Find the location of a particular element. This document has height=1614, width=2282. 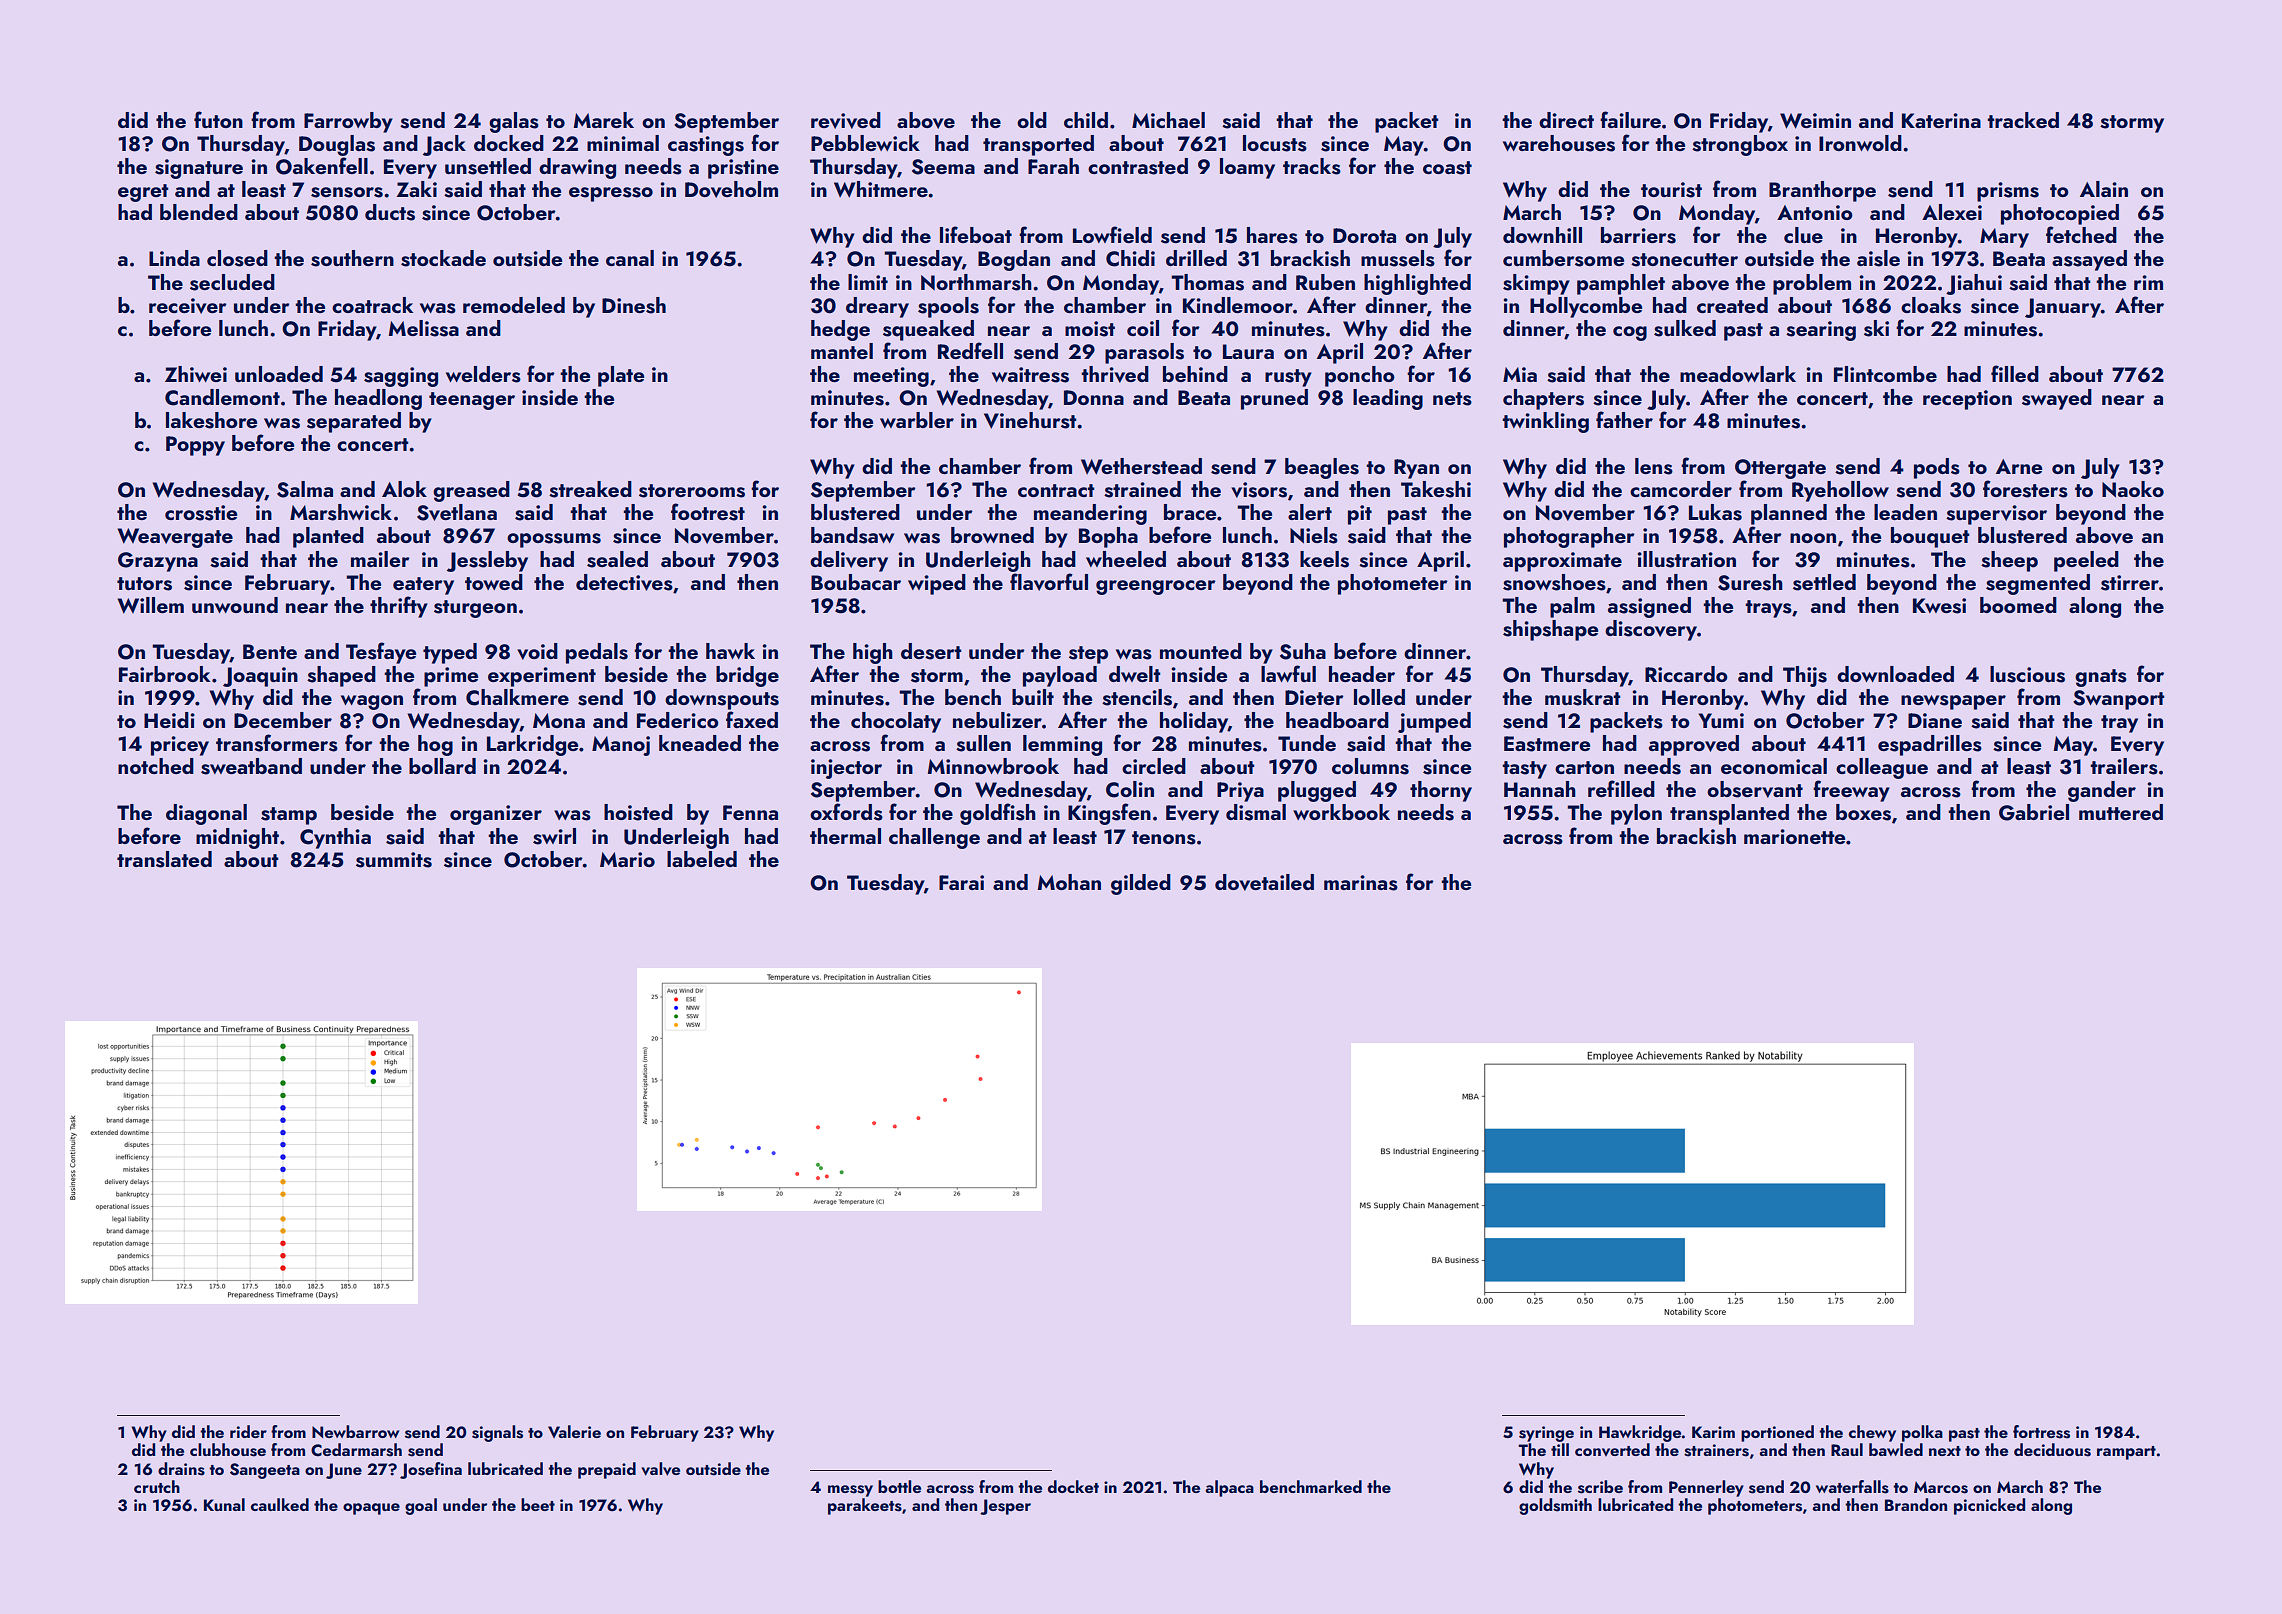

signals is located at coordinates (497, 1433).
